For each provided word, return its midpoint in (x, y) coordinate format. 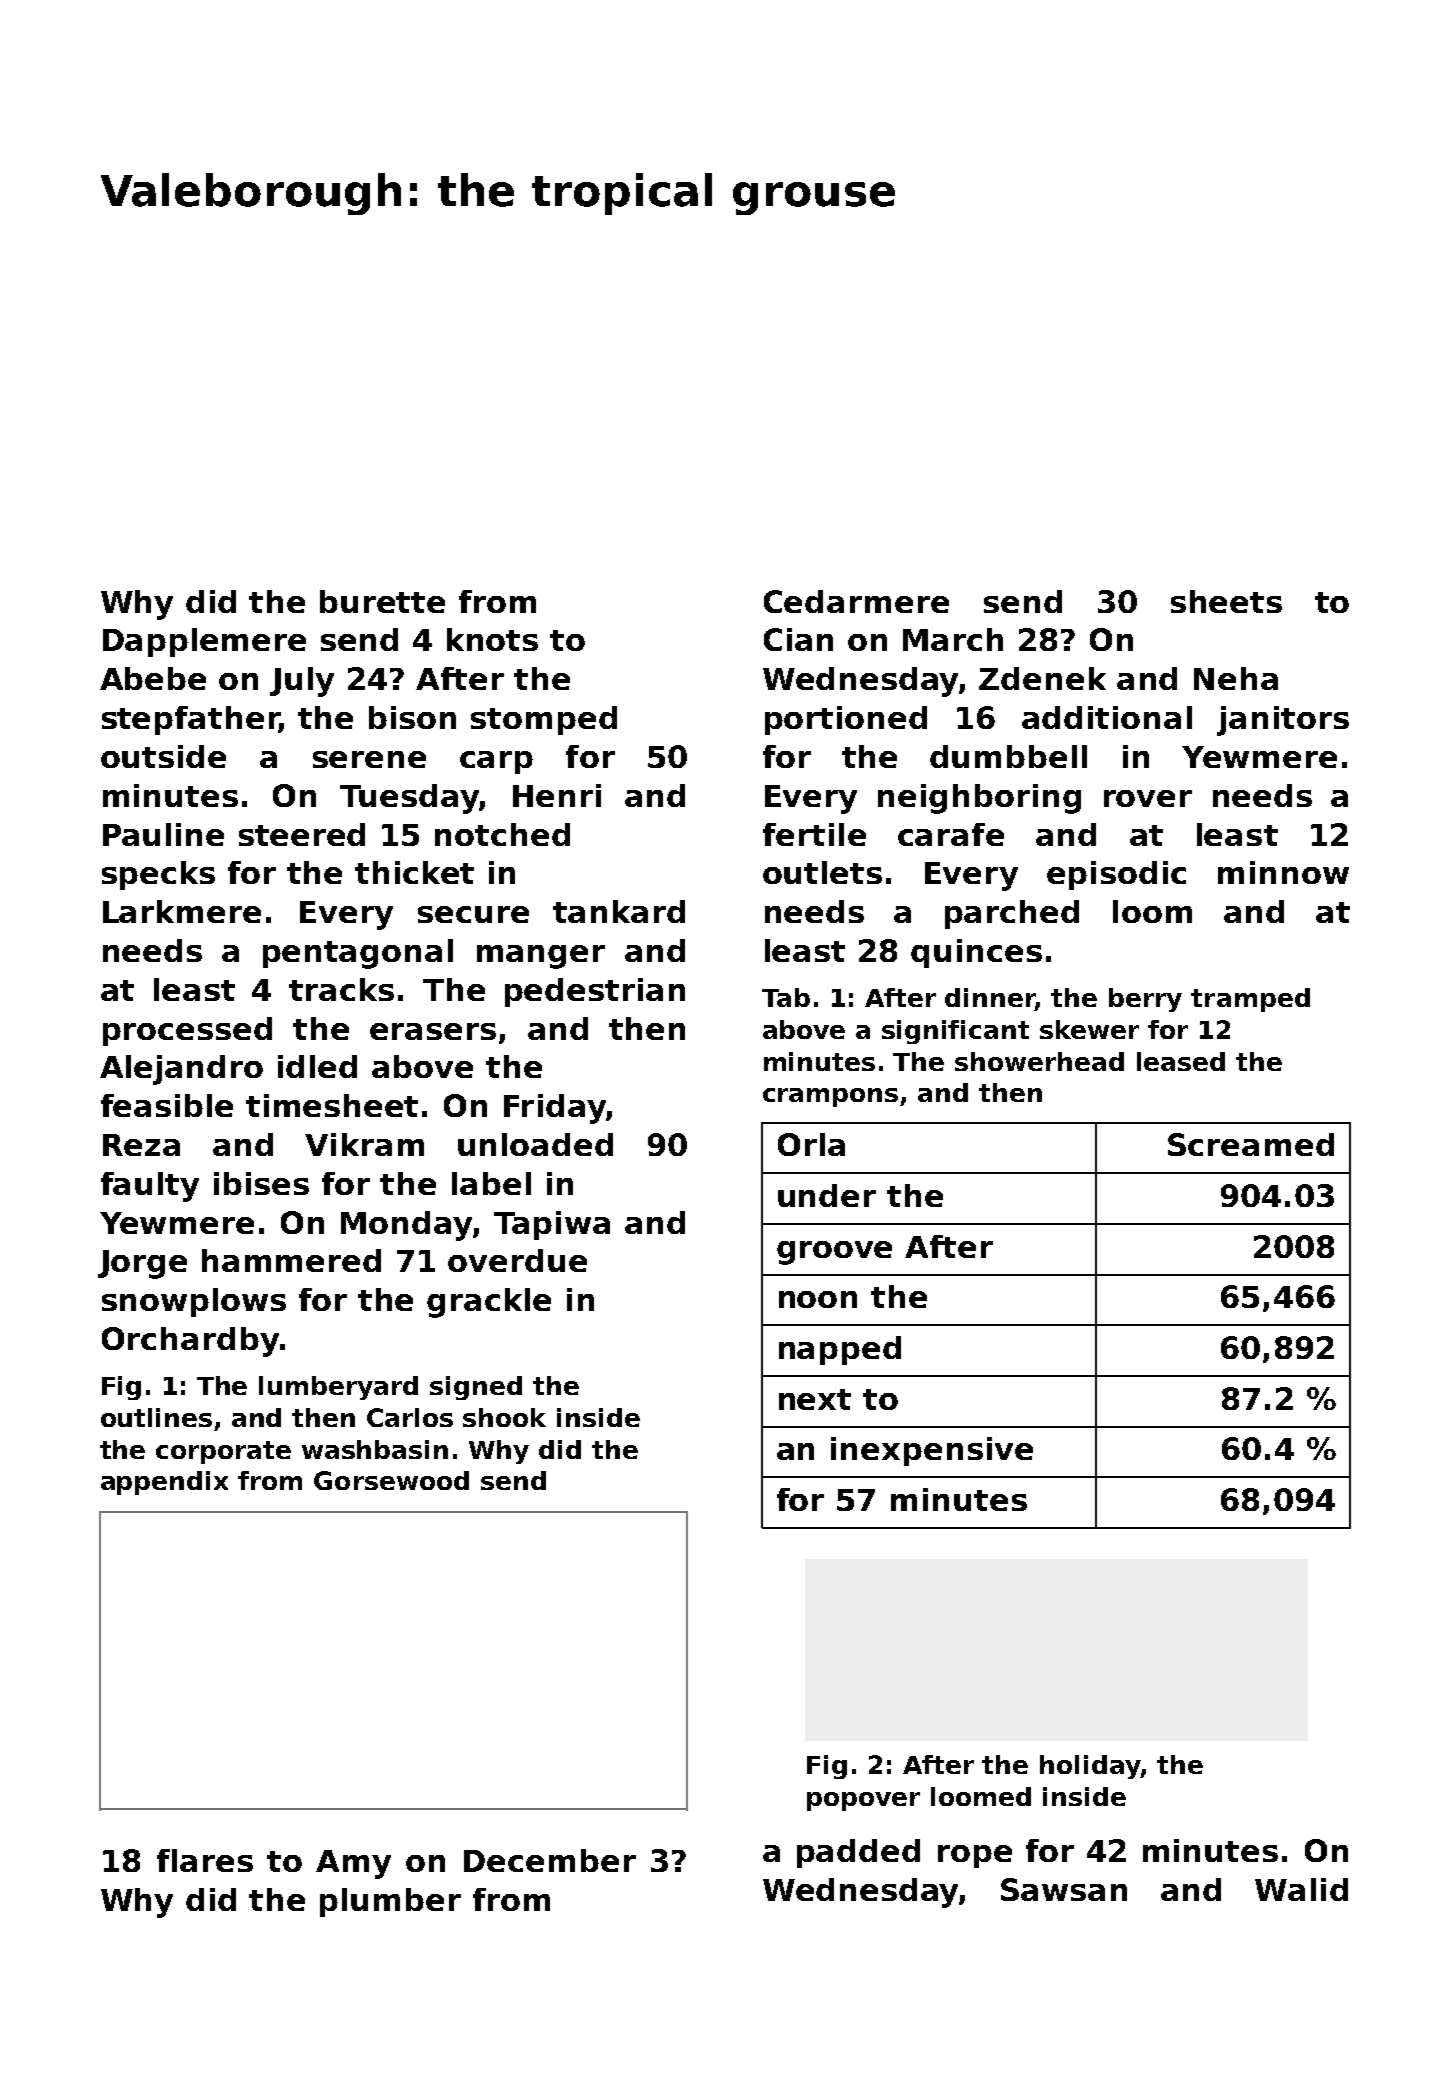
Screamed (1251, 1144)
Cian (798, 639)
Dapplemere (204, 642)
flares (205, 1860)
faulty (150, 1187)
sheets (1226, 601)
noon (818, 1299)
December (550, 1860)
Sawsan (1064, 1889)
